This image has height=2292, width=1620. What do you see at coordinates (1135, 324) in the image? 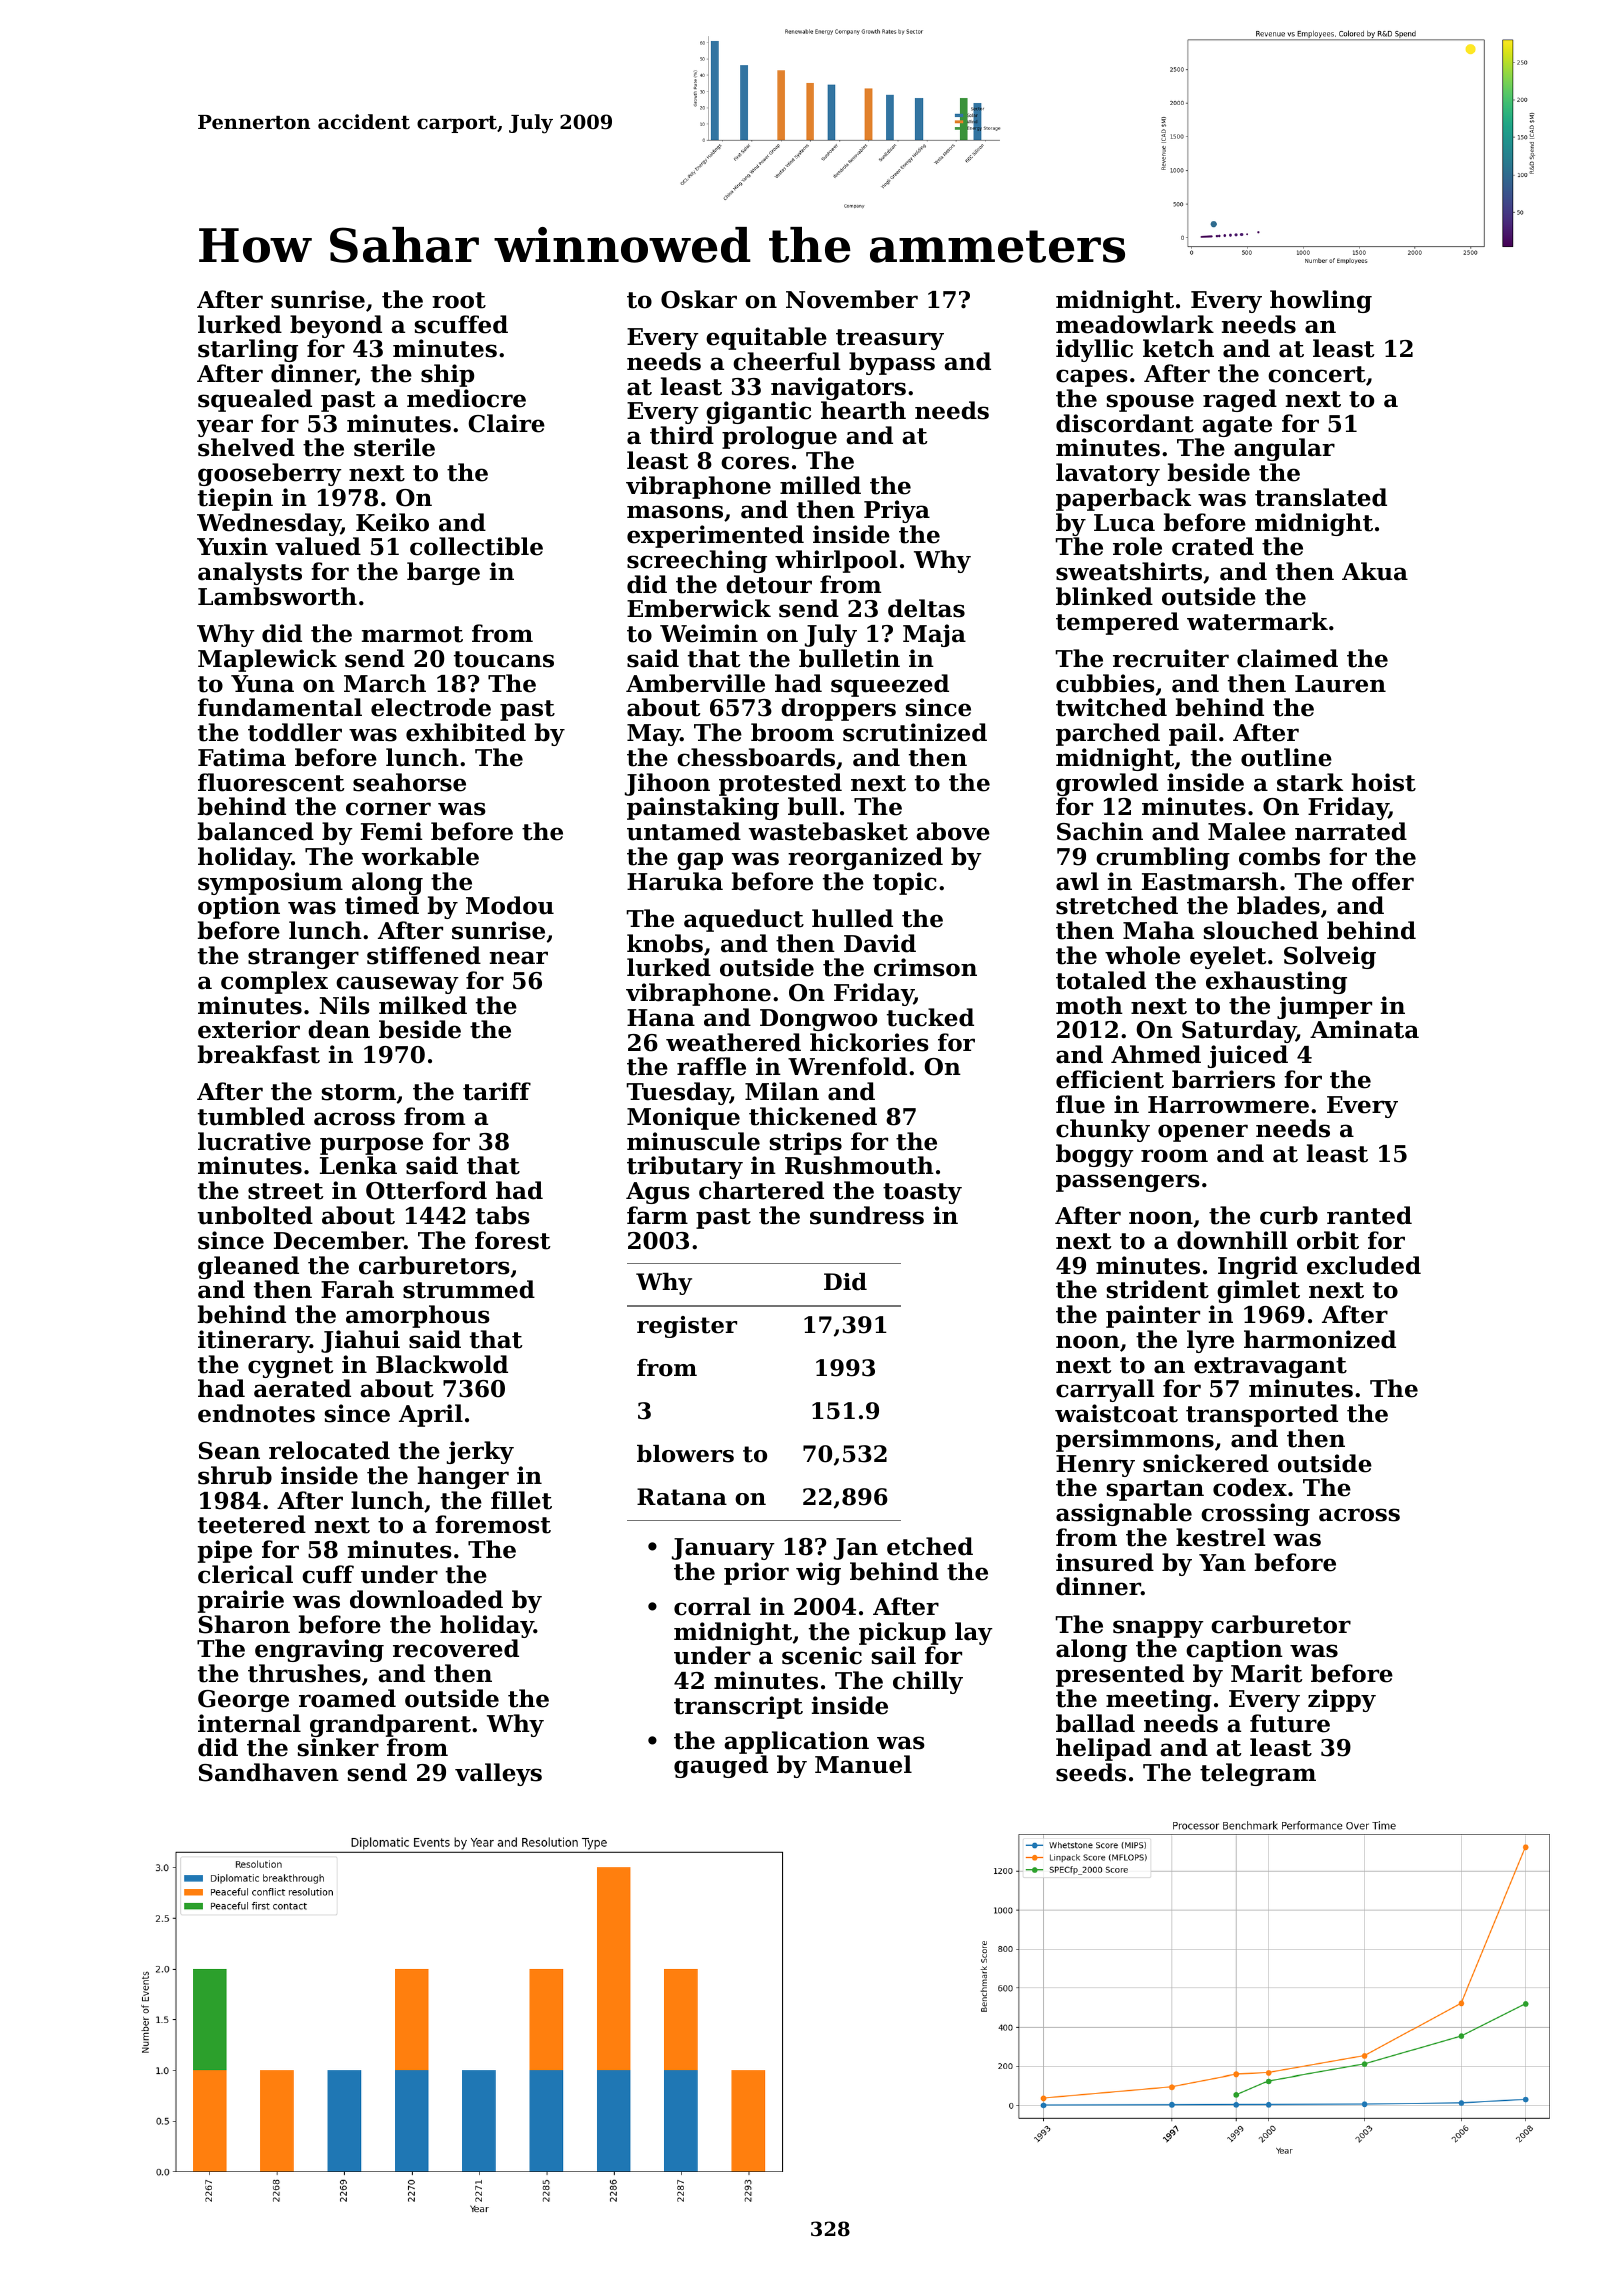
I see `meadowlark` at bounding box center [1135, 324].
